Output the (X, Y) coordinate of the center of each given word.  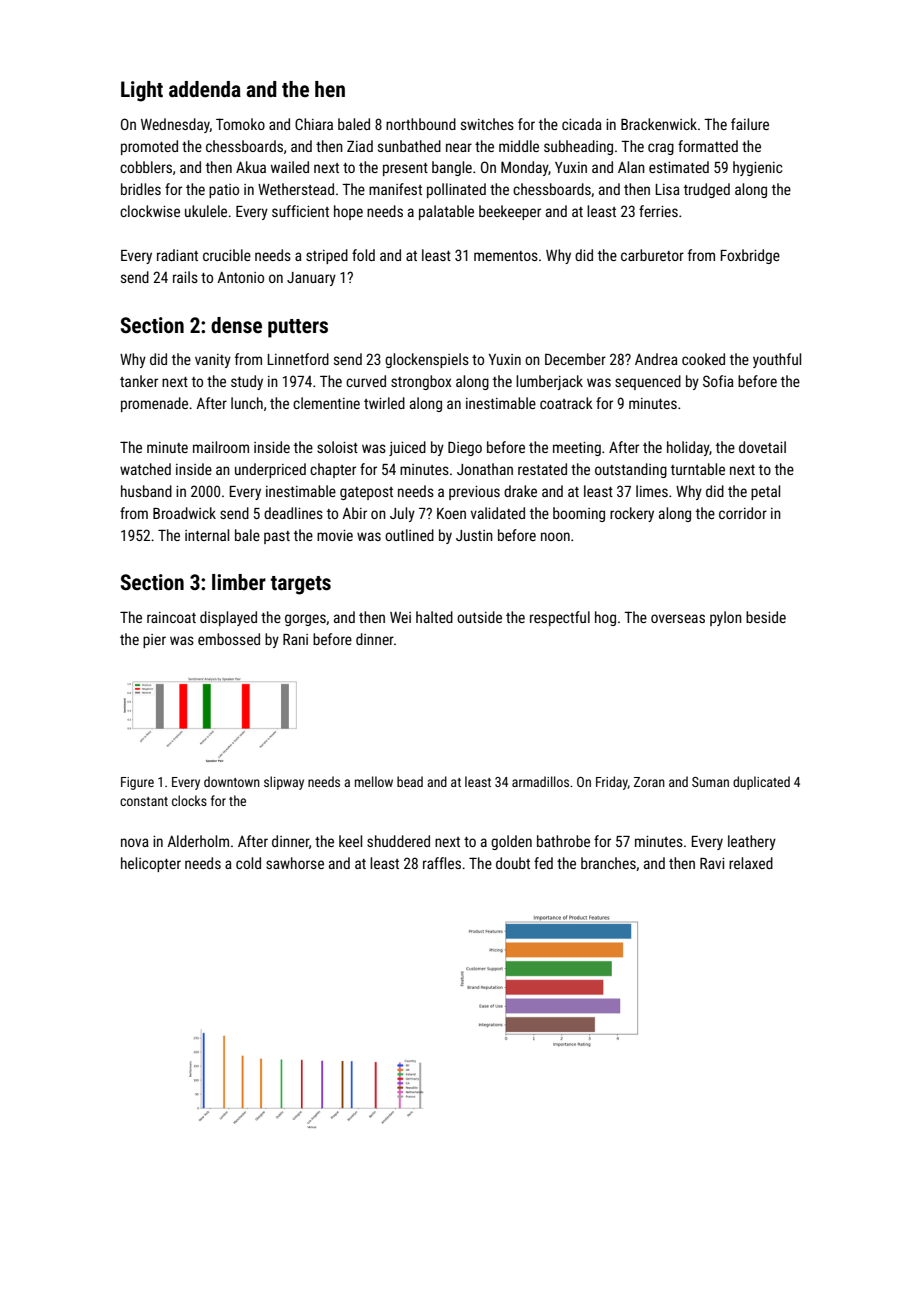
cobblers (146, 167)
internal (207, 535)
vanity (213, 361)
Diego (465, 448)
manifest (395, 189)
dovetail (762, 447)
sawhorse (295, 863)
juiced (407, 448)
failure (750, 124)
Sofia (718, 381)
